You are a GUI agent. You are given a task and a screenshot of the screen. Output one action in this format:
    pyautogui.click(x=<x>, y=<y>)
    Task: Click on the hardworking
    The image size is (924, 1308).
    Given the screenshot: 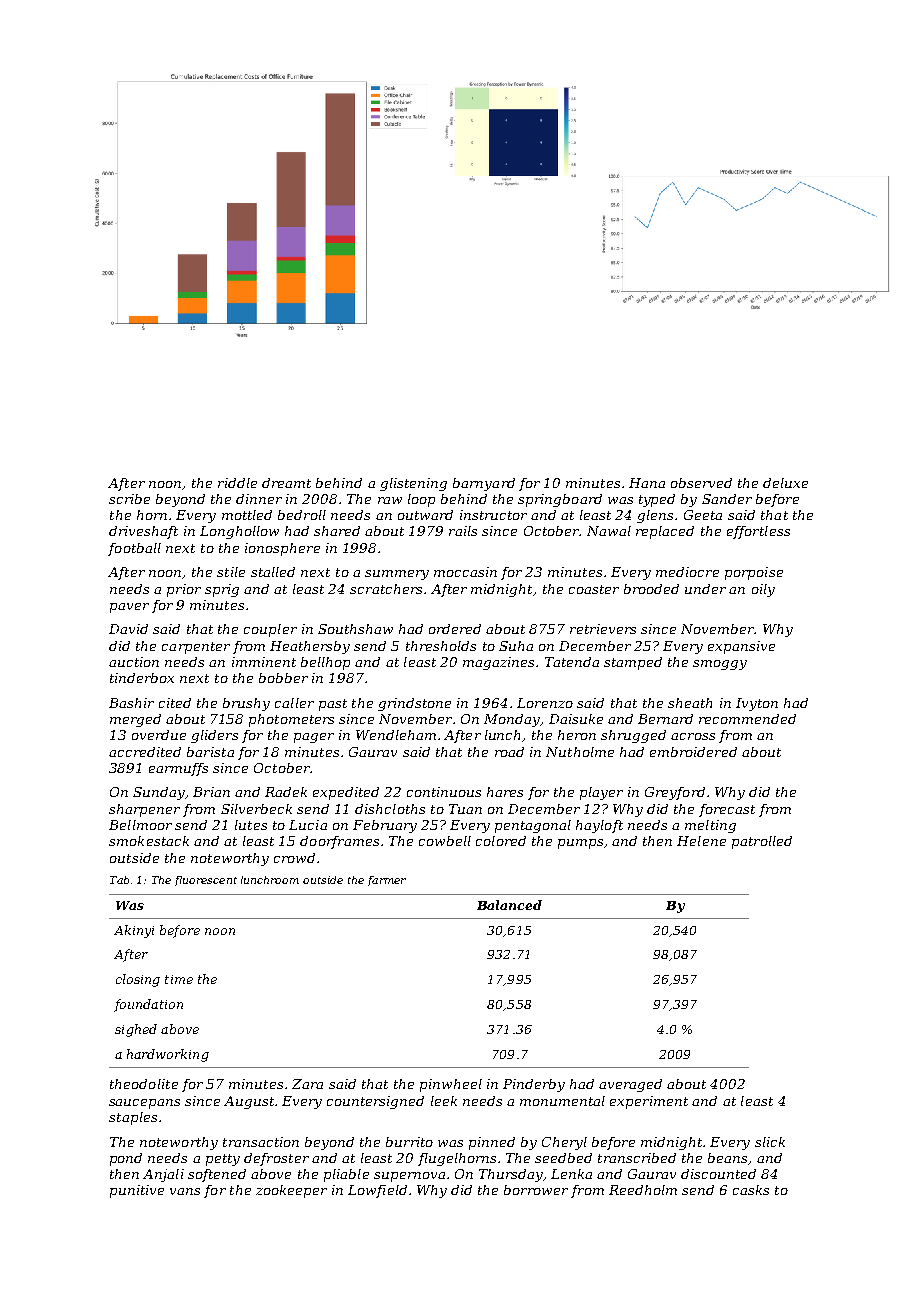 What is the action you would take?
    pyautogui.click(x=168, y=1055)
